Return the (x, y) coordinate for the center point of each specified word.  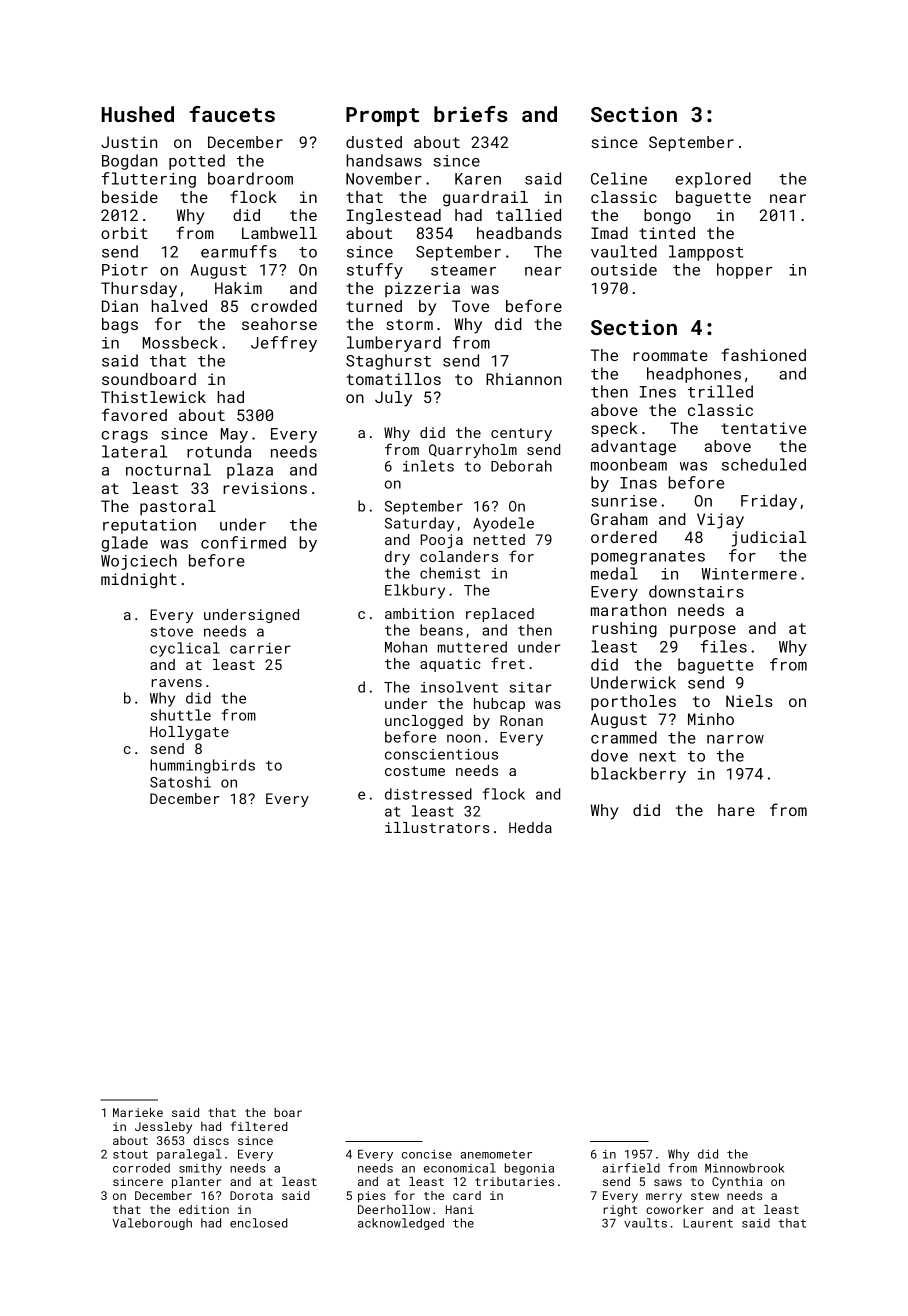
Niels (749, 701)
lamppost (706, 253)
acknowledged (401, 1224)
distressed (428, 794)
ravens (177, 683)
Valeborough (152, 1224)
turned (374, 306)
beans (441, 630)
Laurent (708, 1223)
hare (736, 810)
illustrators (437, 827)
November (384, 178)
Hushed (138, 114)
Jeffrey (284, 344)
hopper (744, 271)
